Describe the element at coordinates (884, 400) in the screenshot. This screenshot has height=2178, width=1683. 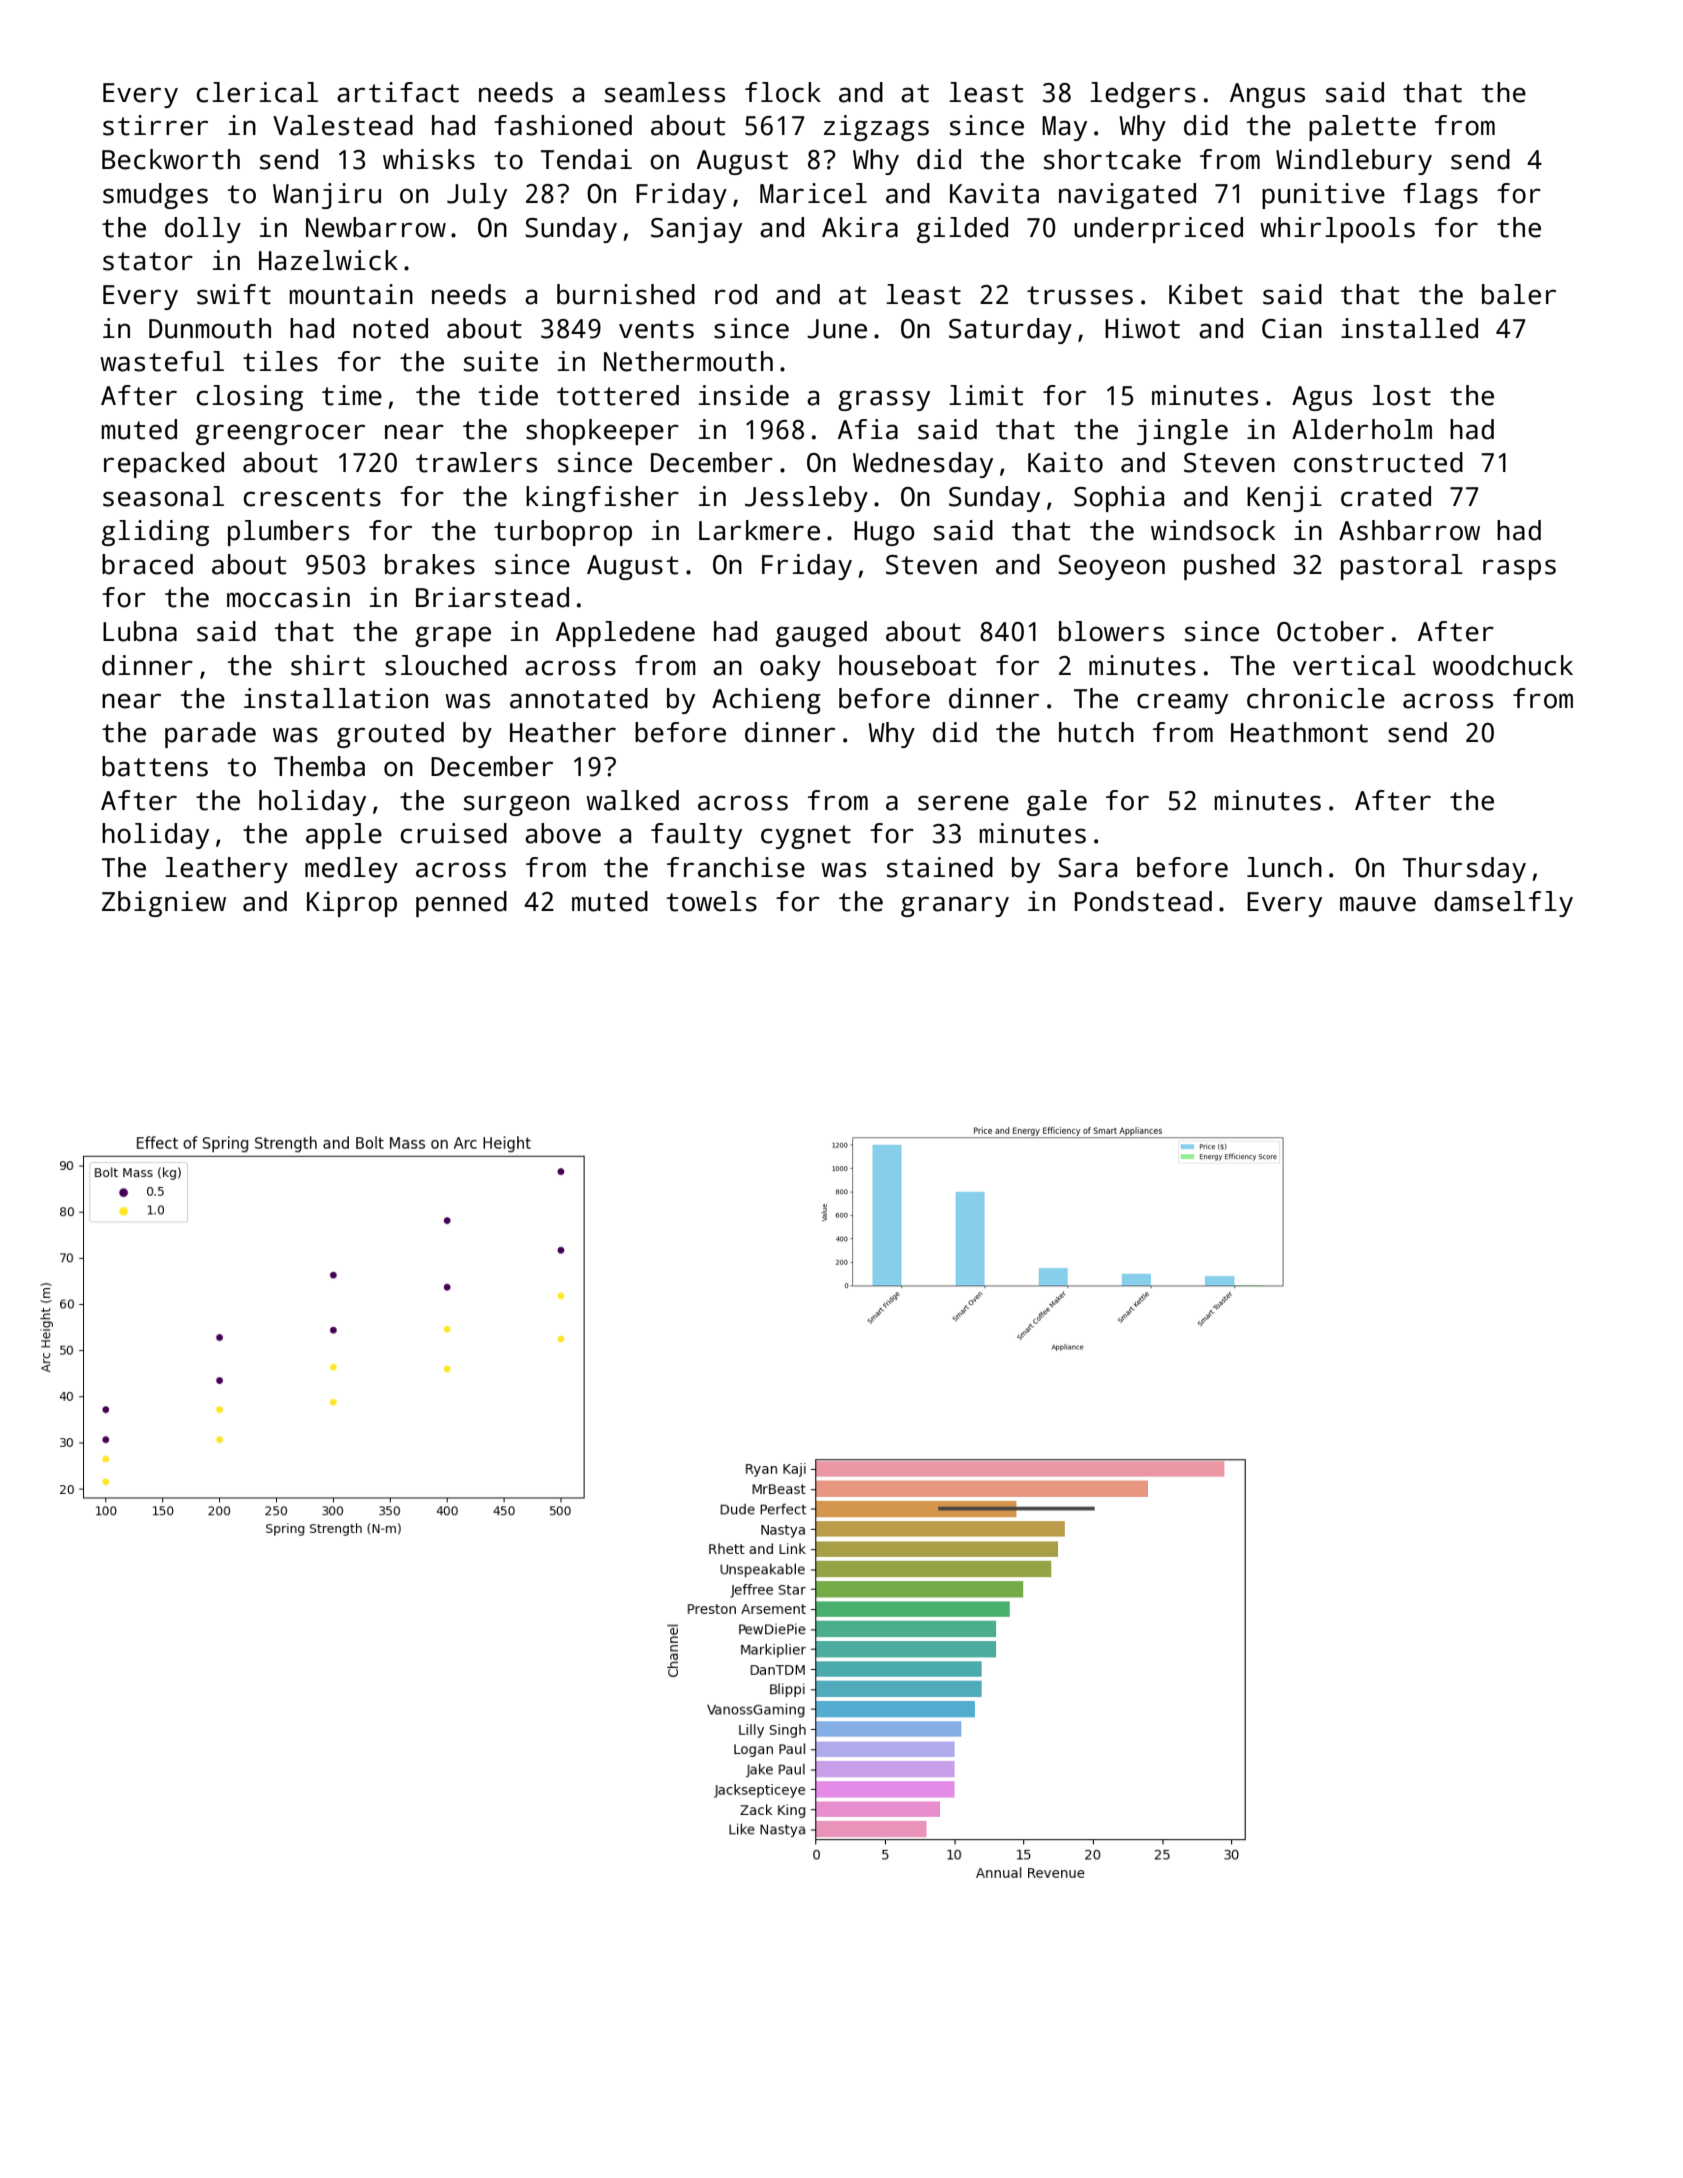
I see `grassy` at that location.
